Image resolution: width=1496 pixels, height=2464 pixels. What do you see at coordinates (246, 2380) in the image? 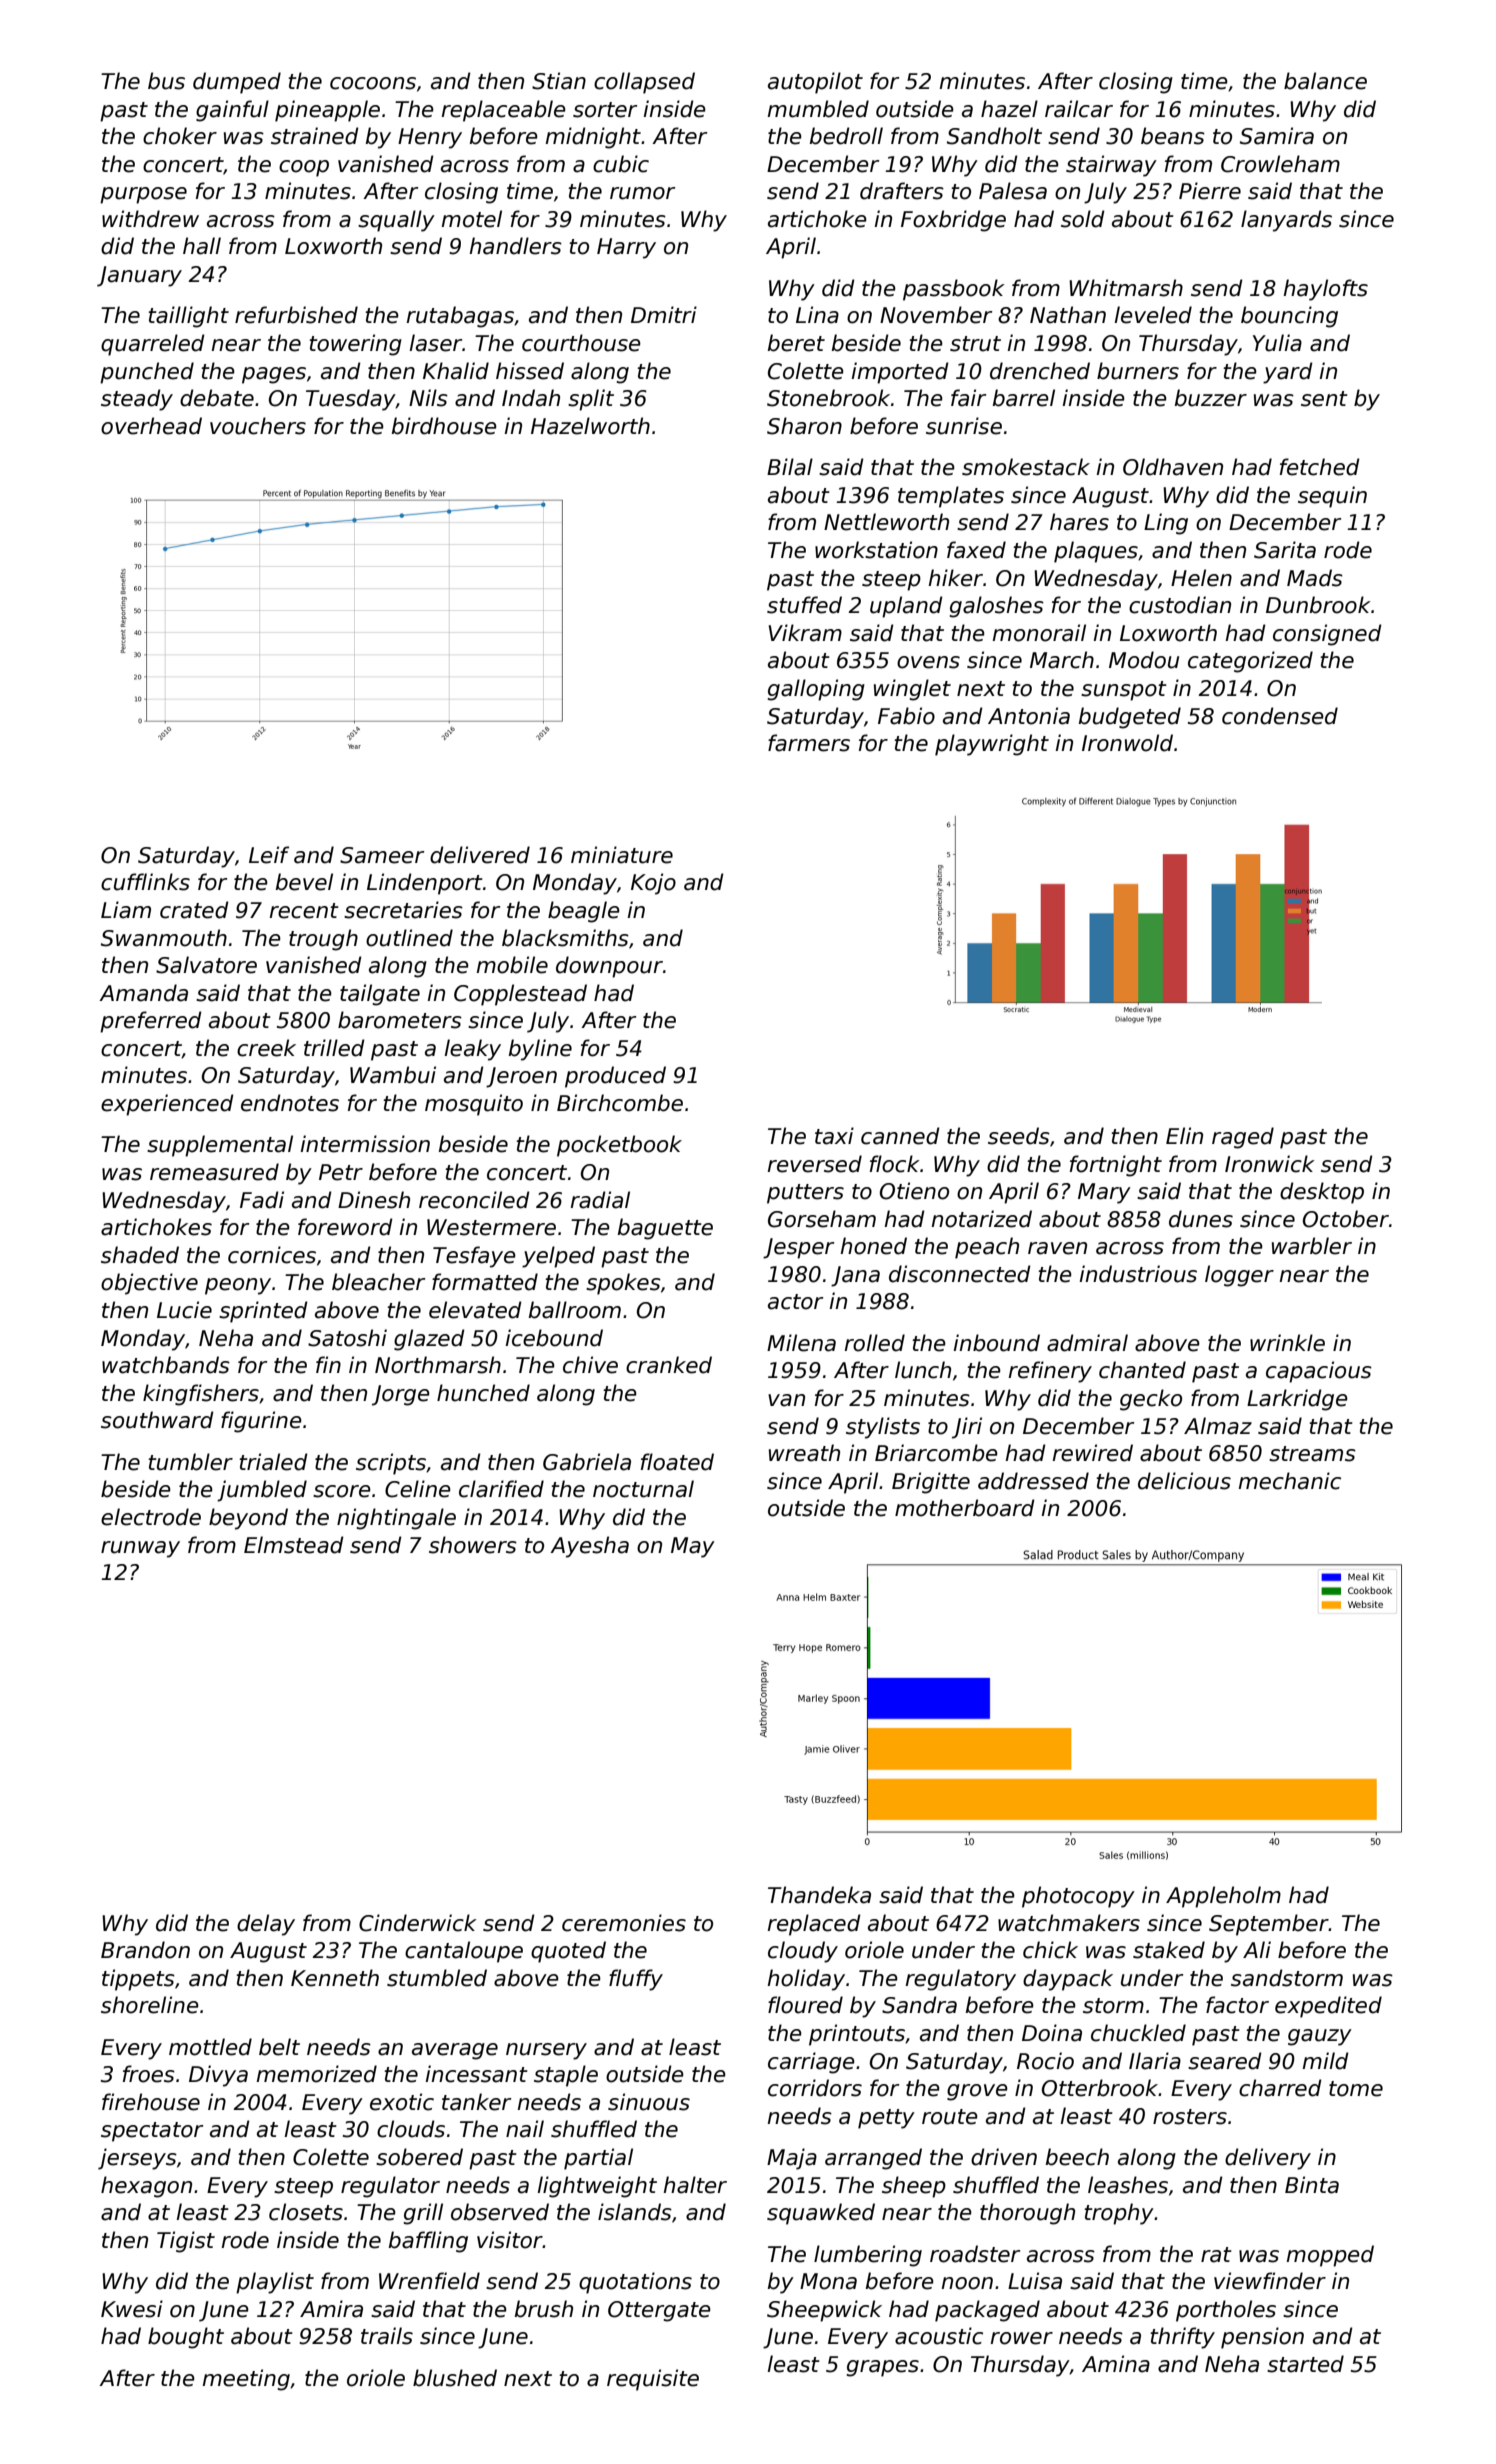
I see `meeting` at bounding box center [246, 2380].
